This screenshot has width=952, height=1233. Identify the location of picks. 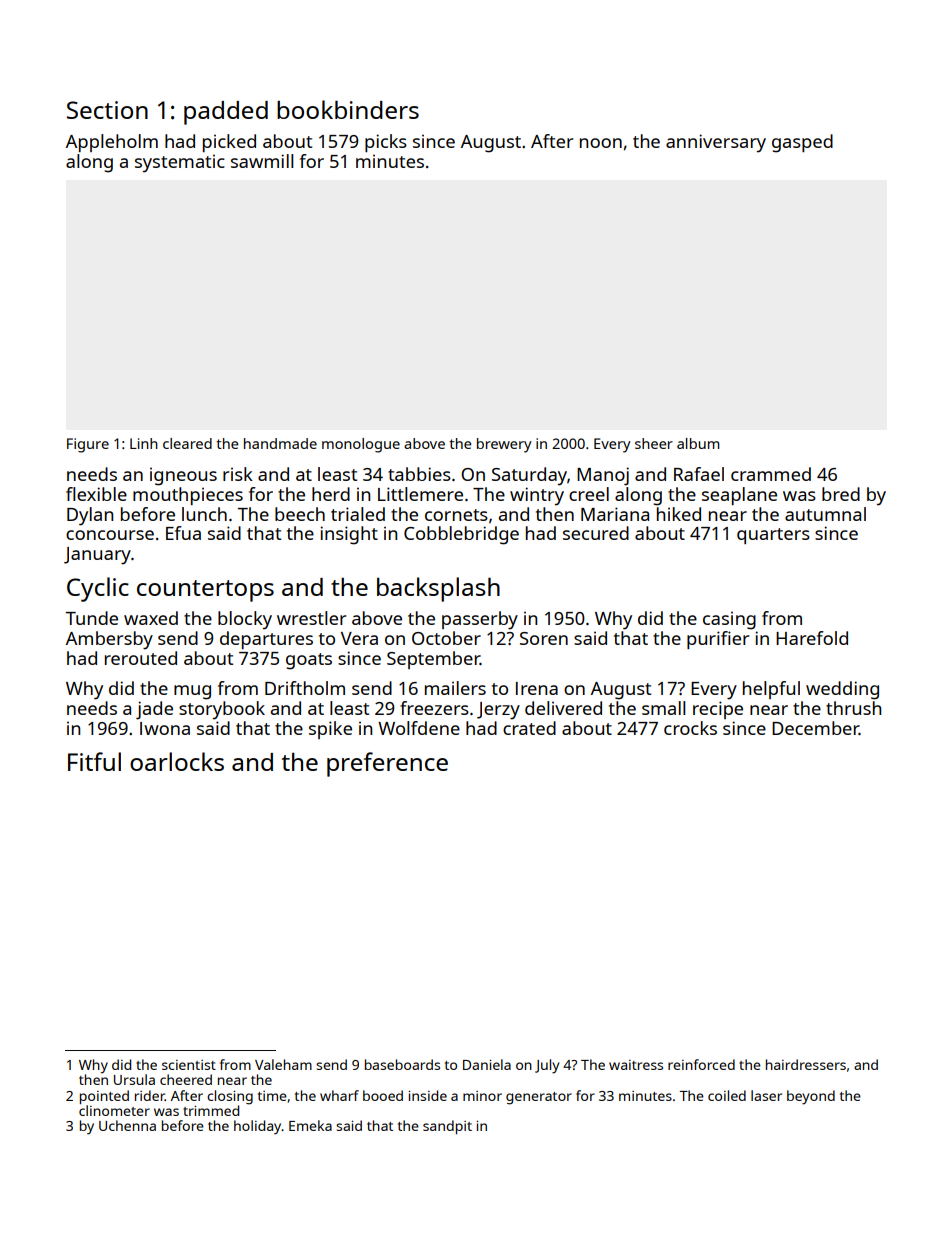
(386, 143).
